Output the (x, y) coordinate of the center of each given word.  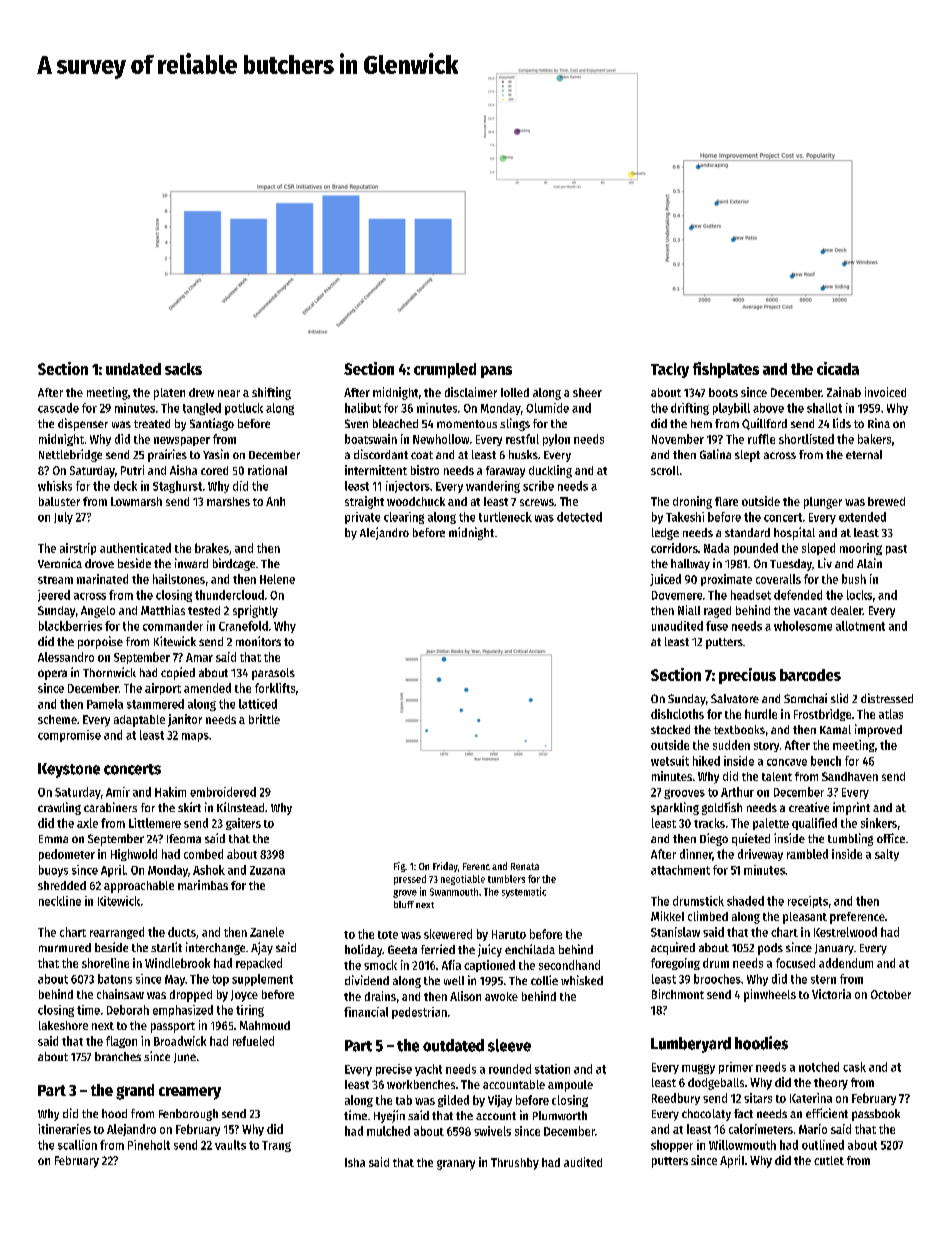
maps (195, 737)
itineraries (64, 1129)
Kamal (835, 729)
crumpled (445, 370)
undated (133, 369)
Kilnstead (240, 807)
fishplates (726, 370)
